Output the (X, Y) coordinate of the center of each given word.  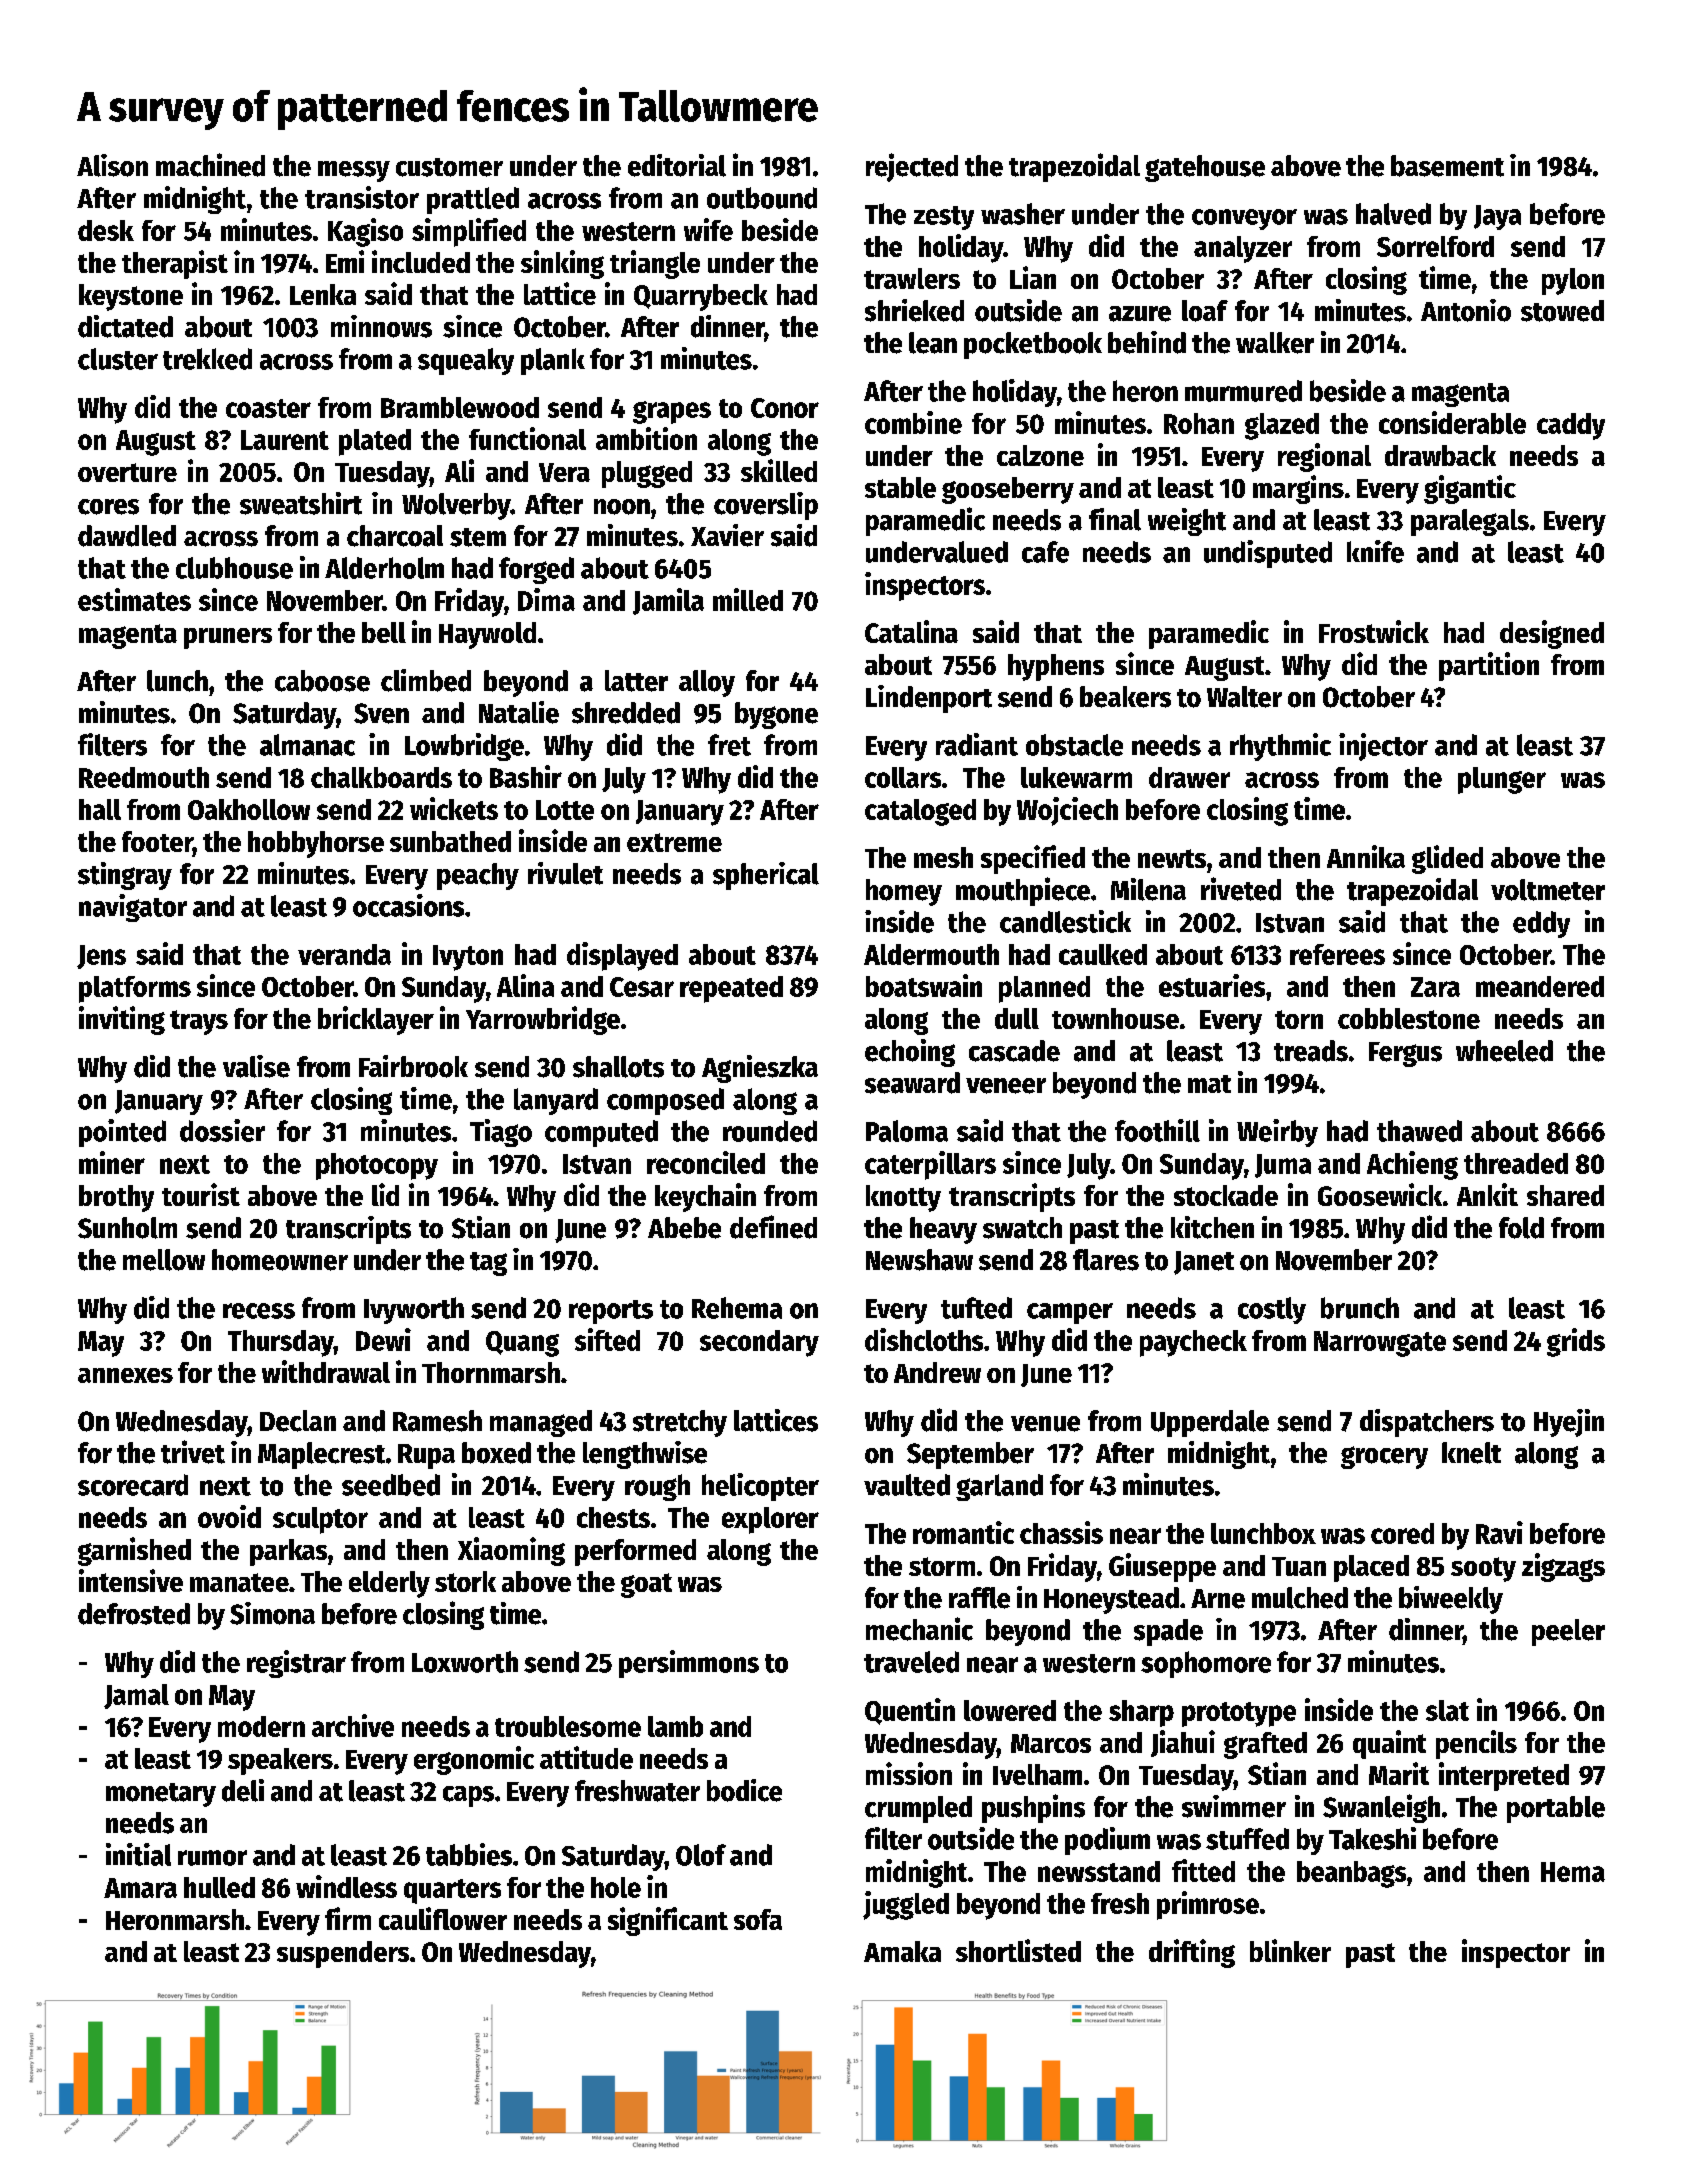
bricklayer (376, 1020)
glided (1447, 859)
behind (1147, 342)
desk (106, 230)
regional (1324, 457)
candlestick (1065, 921)
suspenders (343, 1954)
